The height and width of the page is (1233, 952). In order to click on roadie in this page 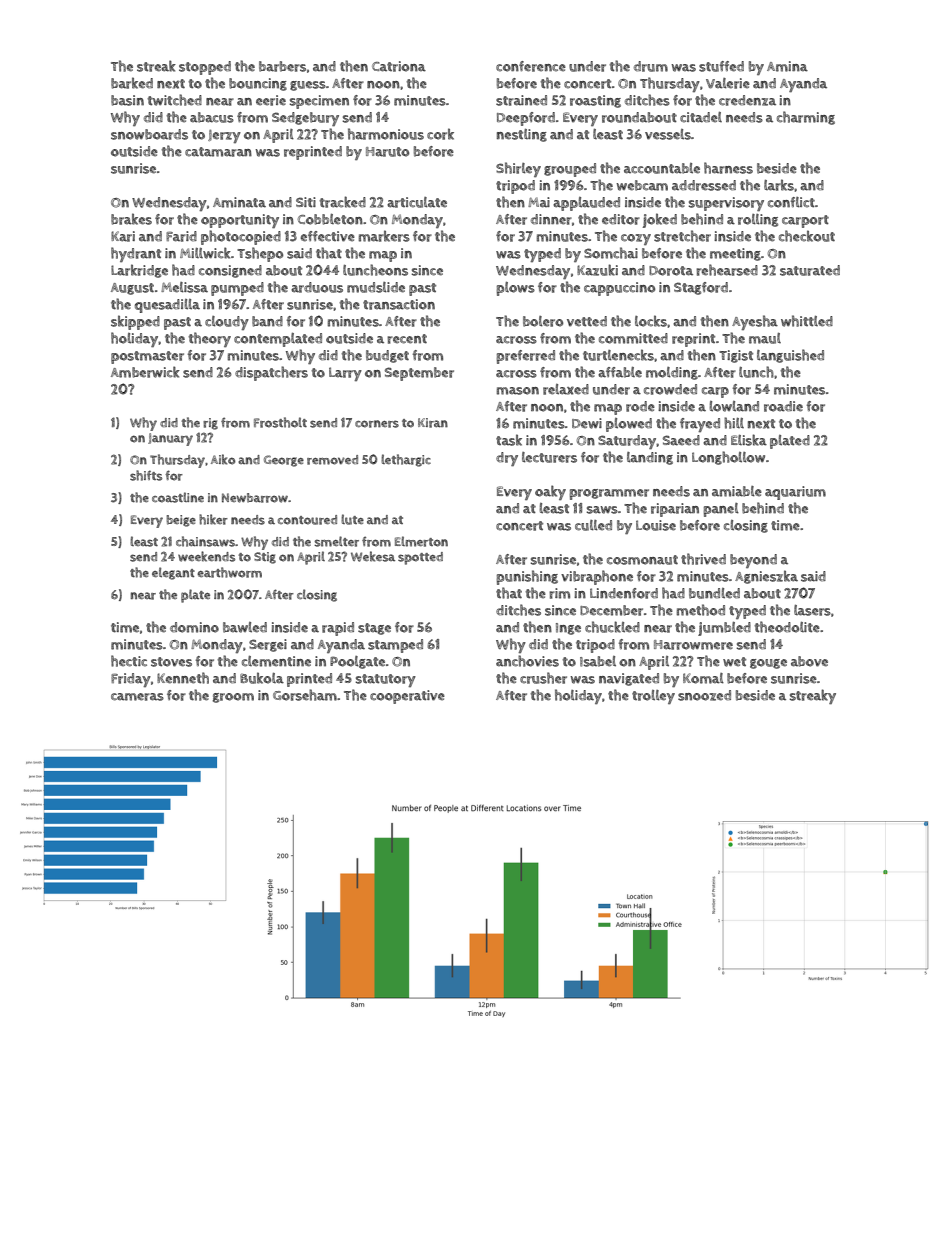, I will do `click(783, 406)`.
